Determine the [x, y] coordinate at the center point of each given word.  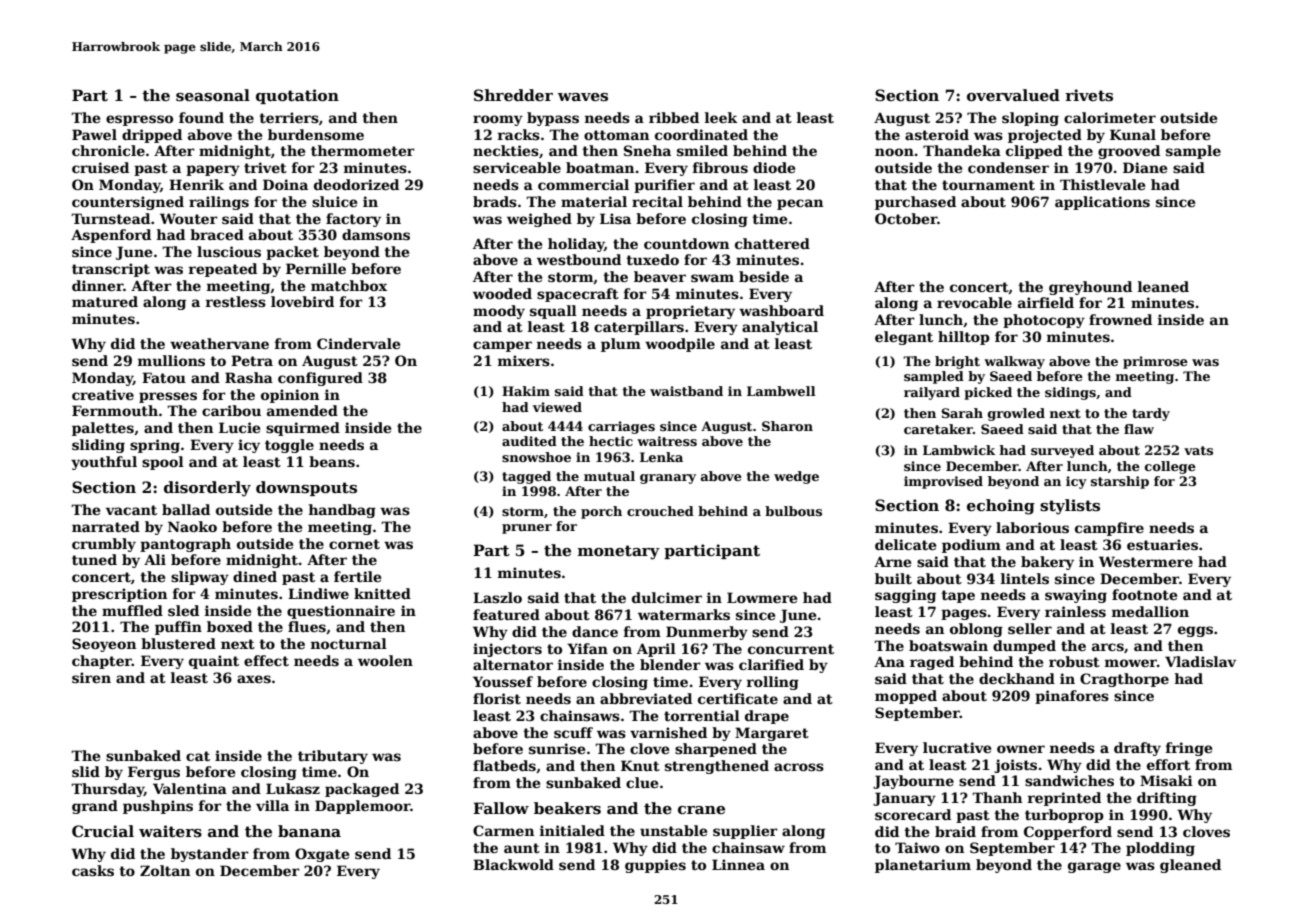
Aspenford [111, 236]
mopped [906, 697]
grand [95, 807]
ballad [186, 509]
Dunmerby [707, 633]
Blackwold [513, 864]
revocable [974, 302]
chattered [772, 243]
